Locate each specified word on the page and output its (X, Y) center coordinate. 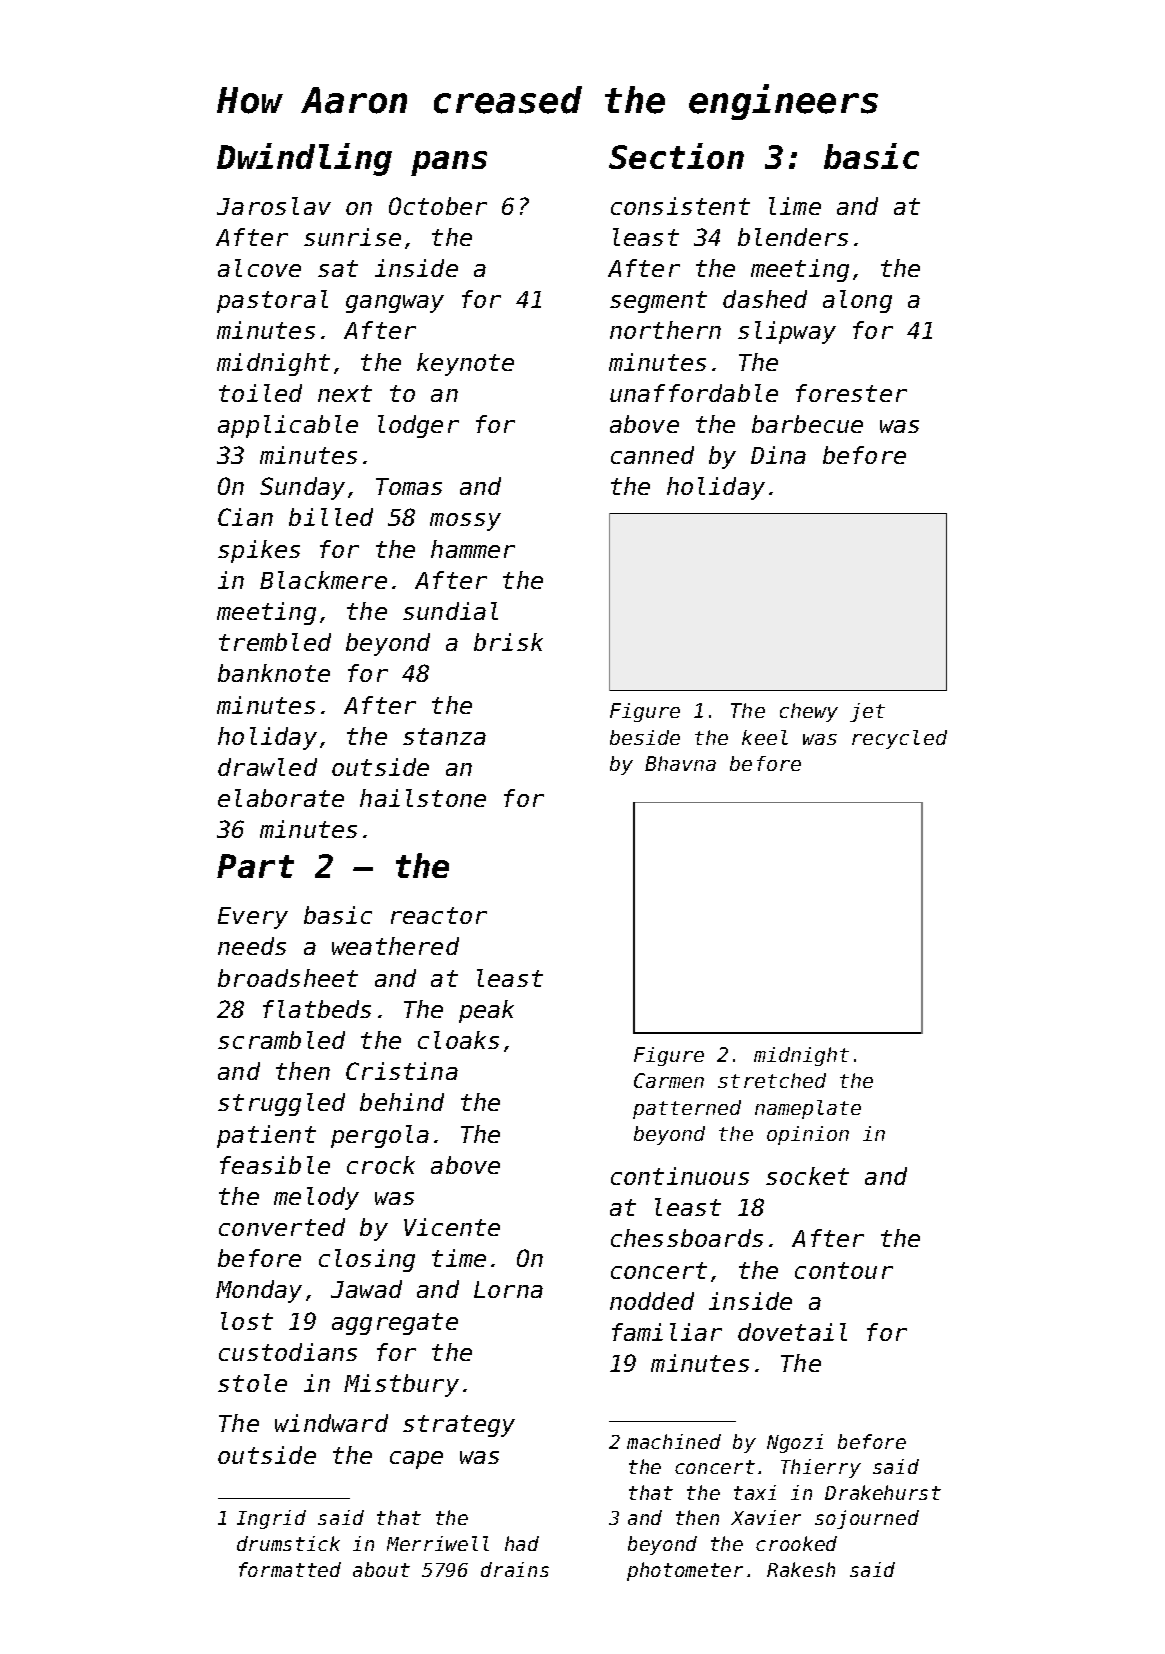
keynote (465, 364)
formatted (290, 1569)
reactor (439, 915)
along (857, 301)
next (345, 393)
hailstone (423, 798)
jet (867, 712)
